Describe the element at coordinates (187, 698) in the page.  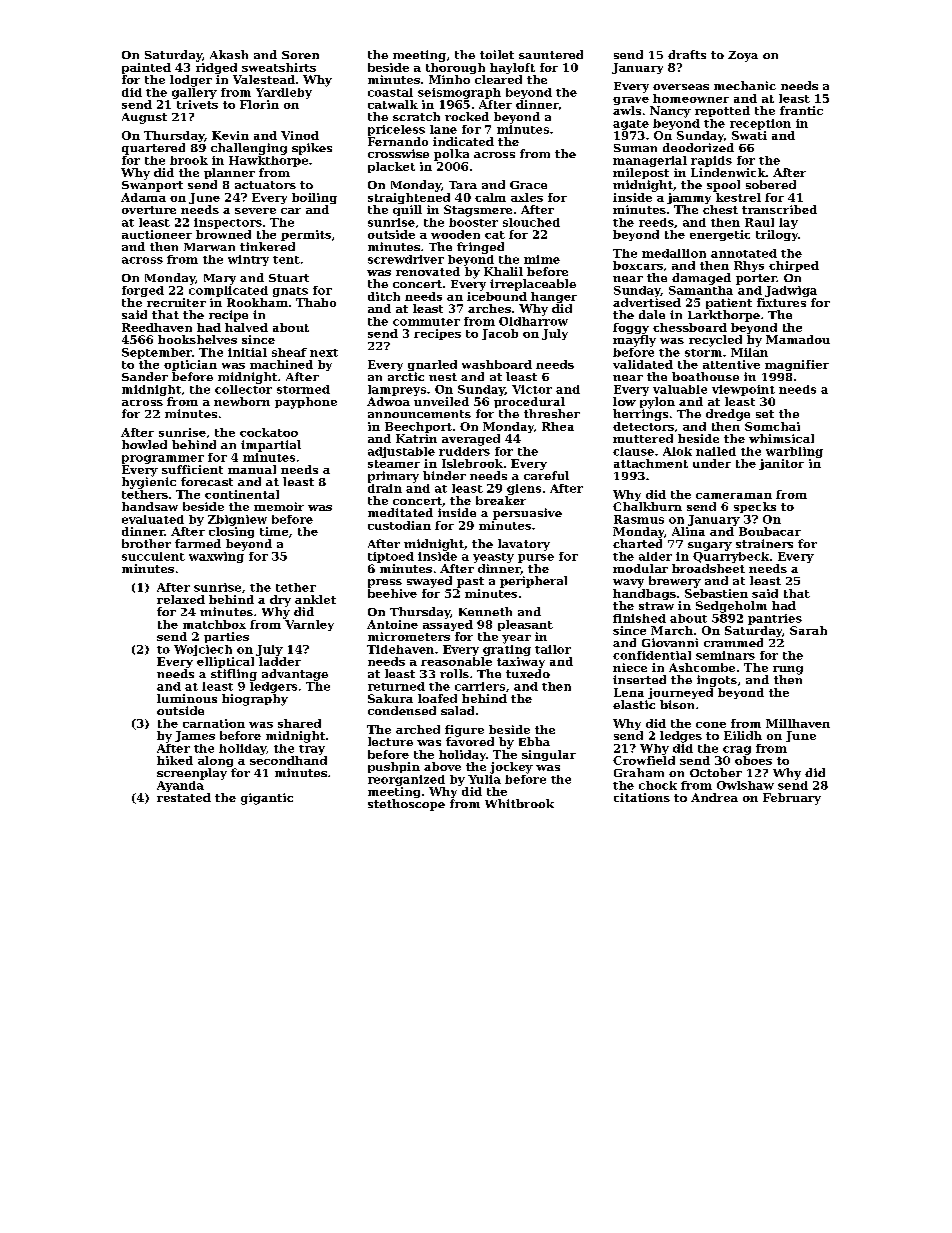
I see `luminous` at that location.
